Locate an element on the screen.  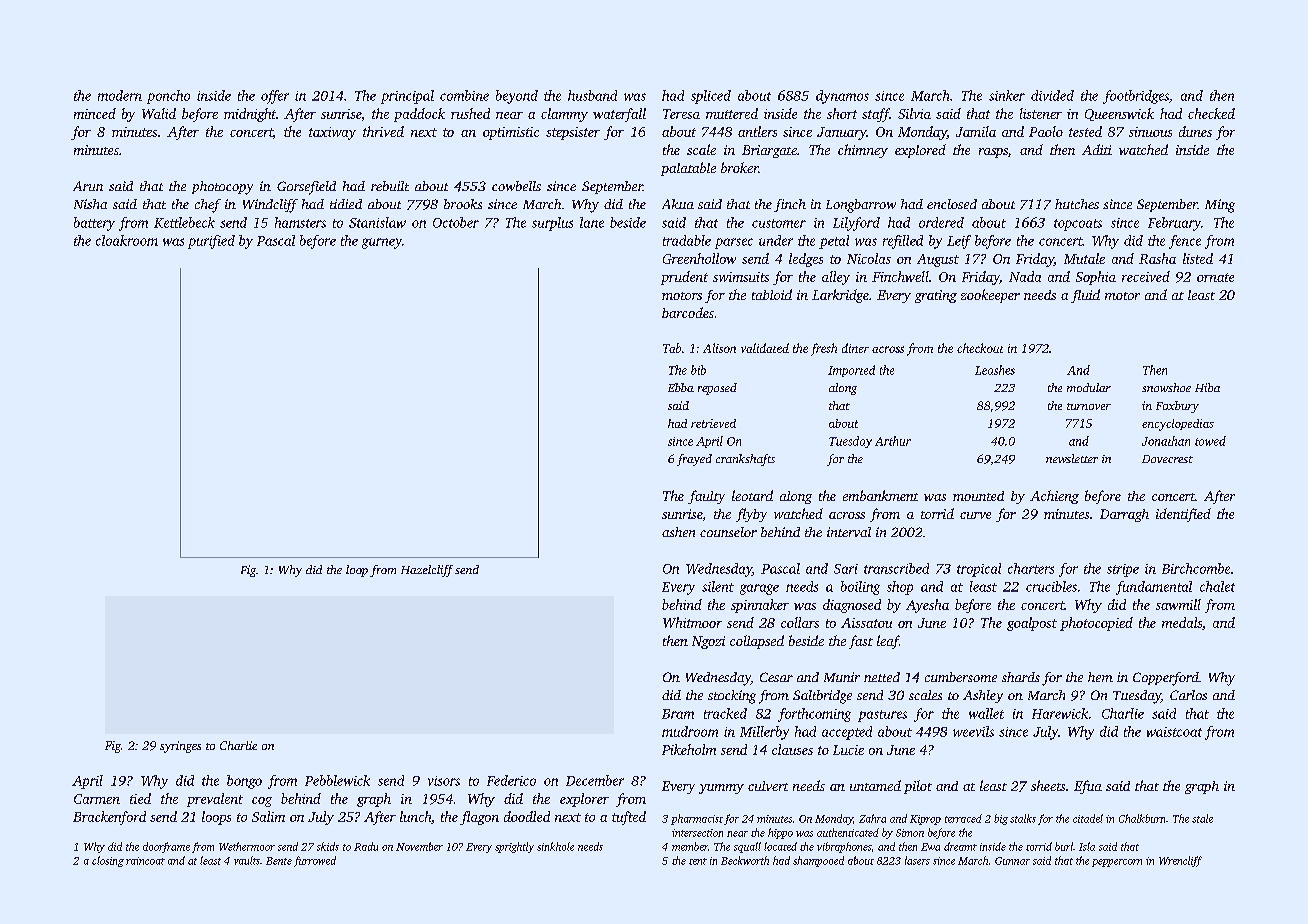
syringes is located at coordinates (180, 747).
